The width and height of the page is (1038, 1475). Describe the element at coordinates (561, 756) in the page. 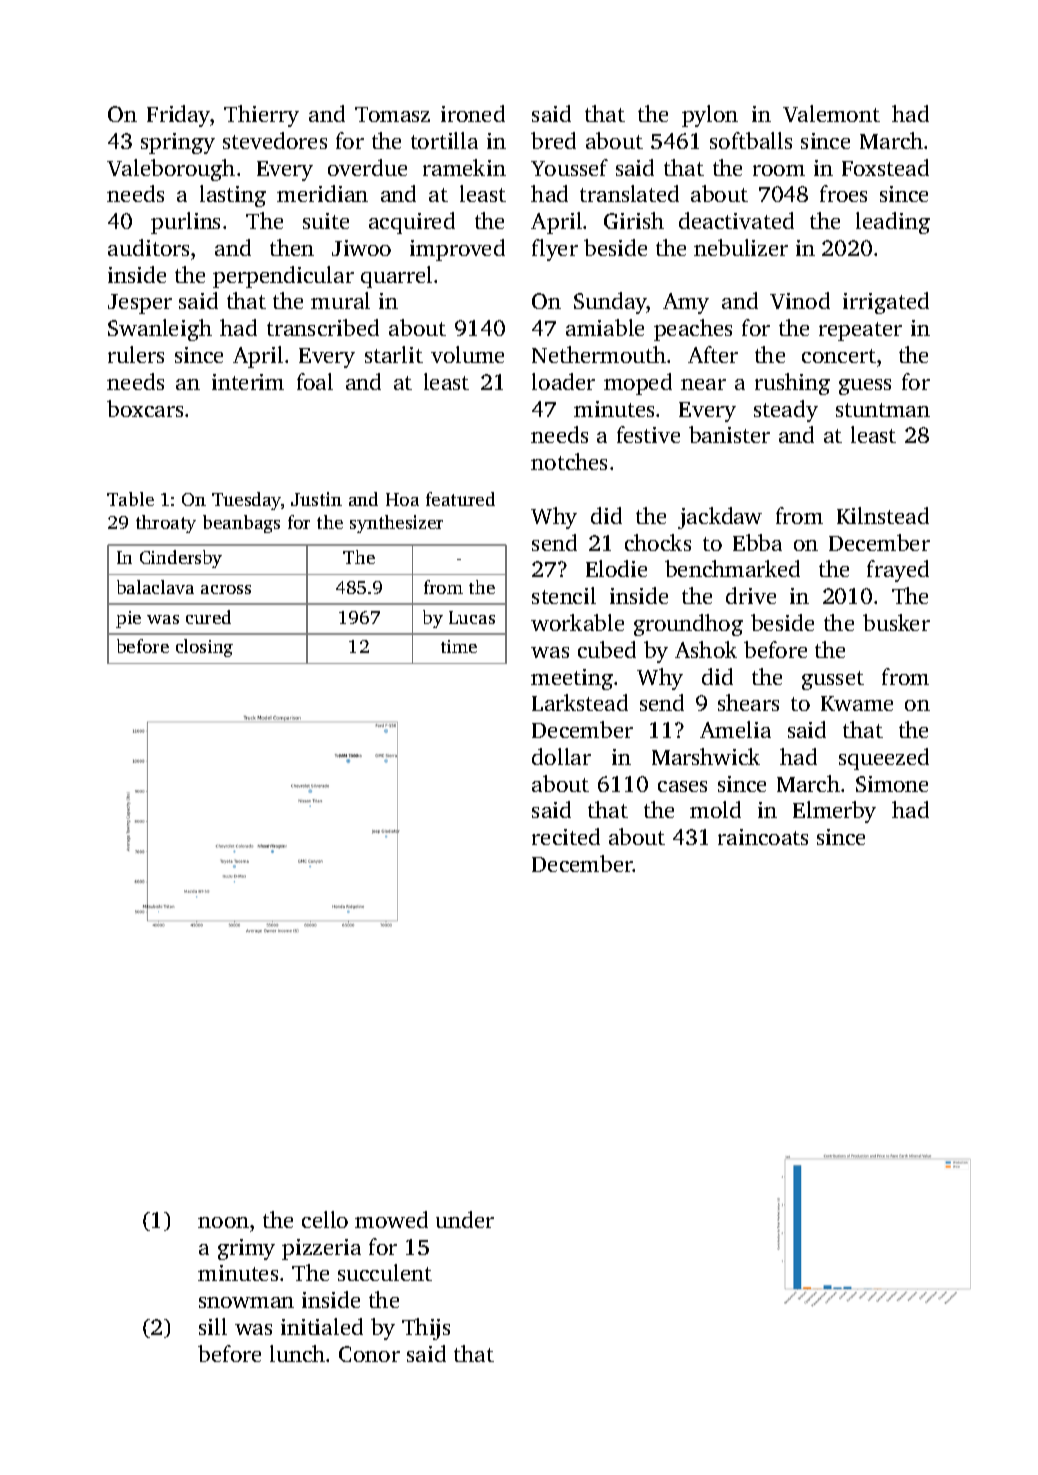

I see `dollar` at that location.
